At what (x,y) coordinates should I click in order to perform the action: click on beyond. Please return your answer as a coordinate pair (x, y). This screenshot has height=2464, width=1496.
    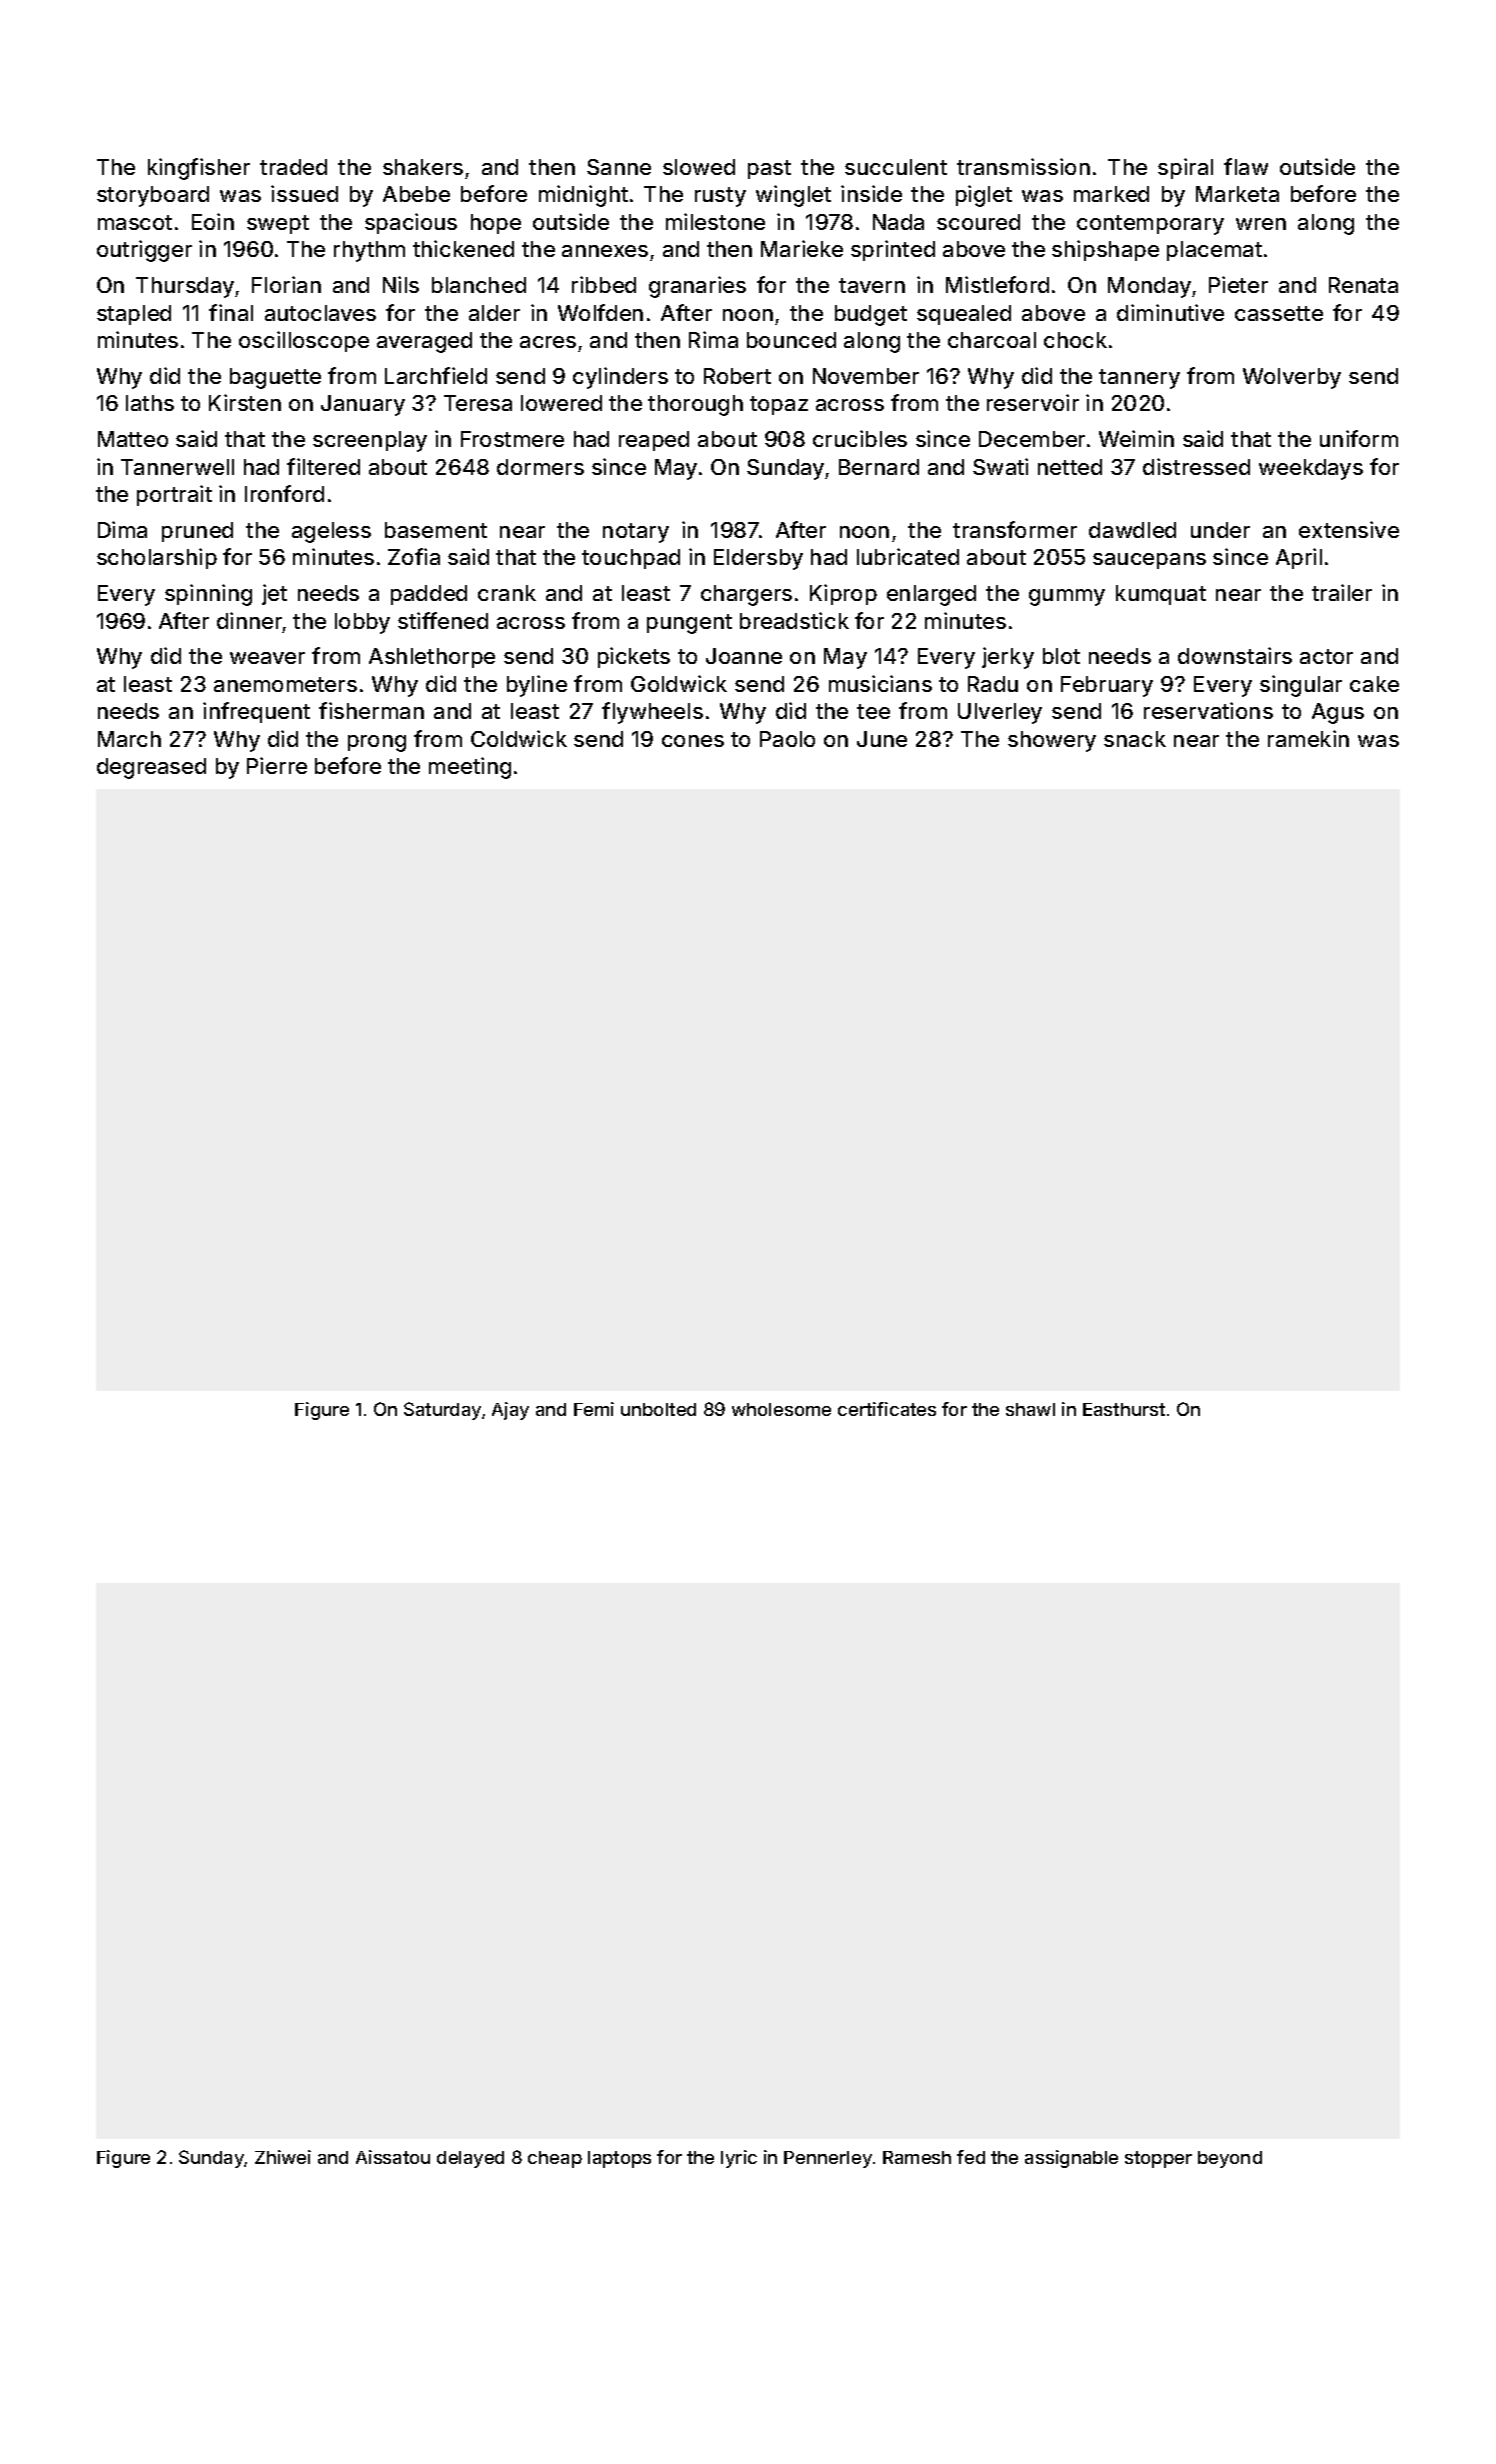
    Looking at the image, I should click on (1230, 2159).
